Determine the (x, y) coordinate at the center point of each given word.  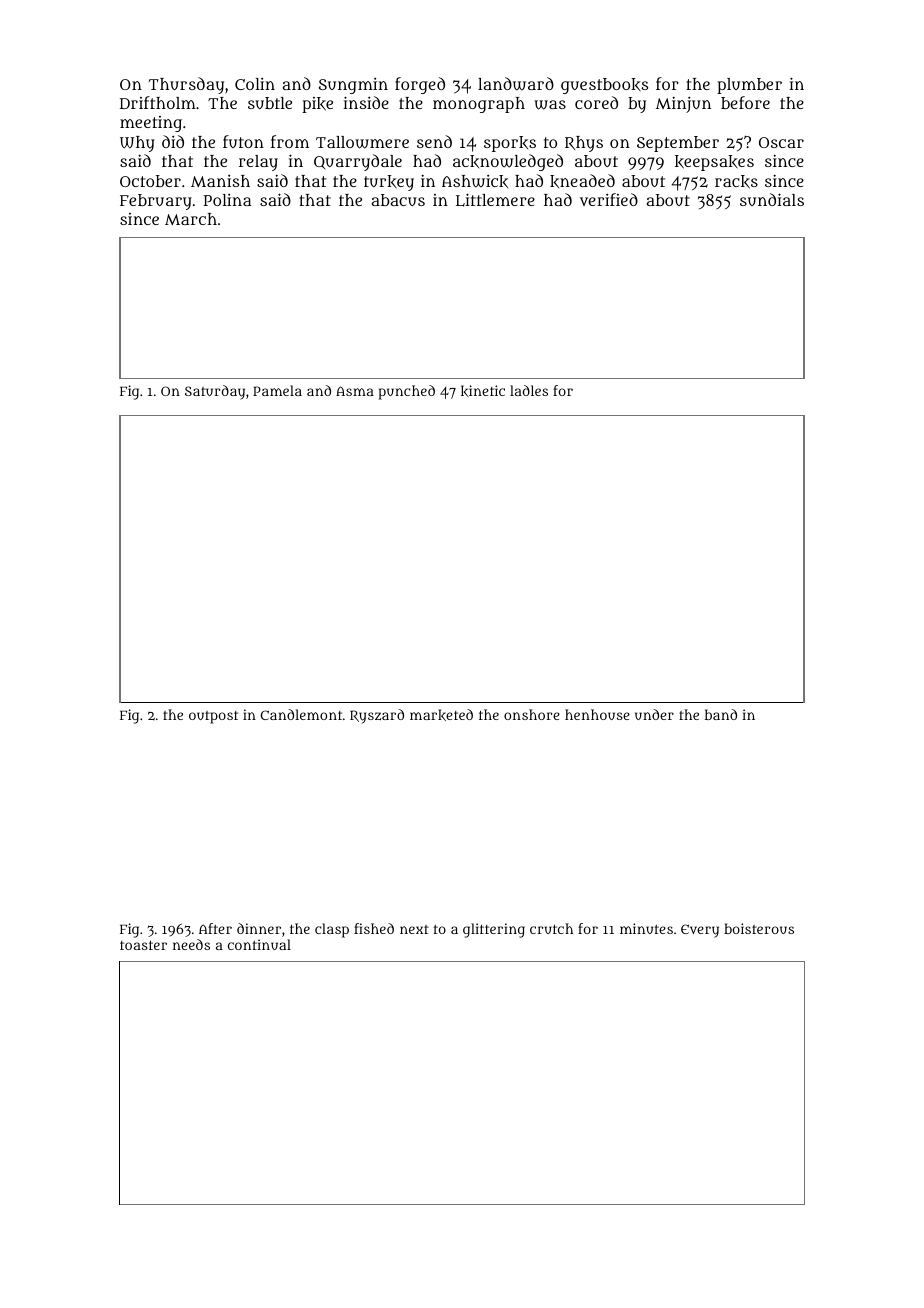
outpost (213, 717)
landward (516, 84)
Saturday (215, 392)
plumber (749, 86)
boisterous (759, 928)
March (191, 219)
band (721, 714)
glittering (494, 930)
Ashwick (475, 181)
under (654, 714)
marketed (441, 715)
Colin (255, 84)
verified (609, 199)
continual (259, 944)
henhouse (597, 714)
